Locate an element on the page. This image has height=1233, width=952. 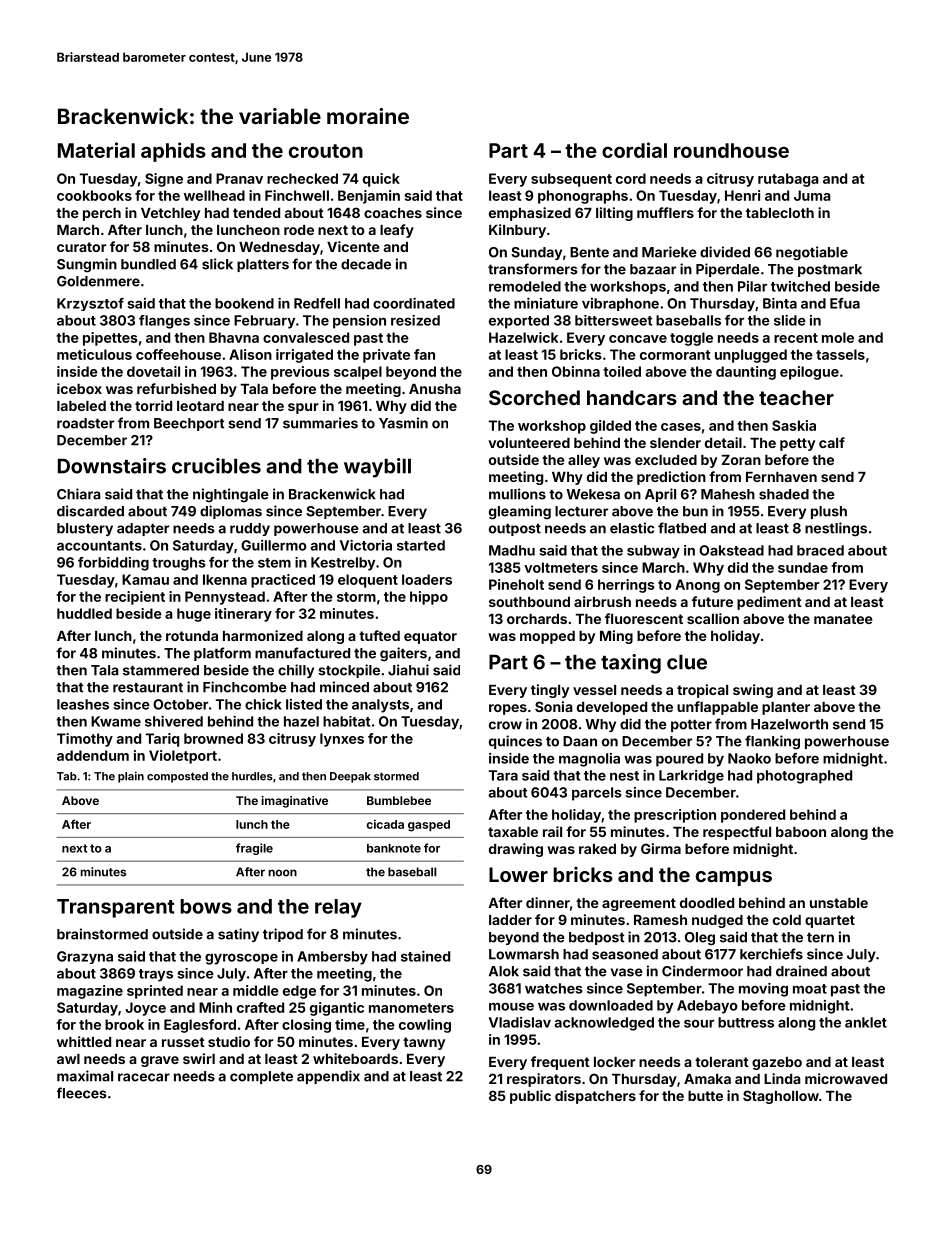
relay is located at coordinates (338, 908).
